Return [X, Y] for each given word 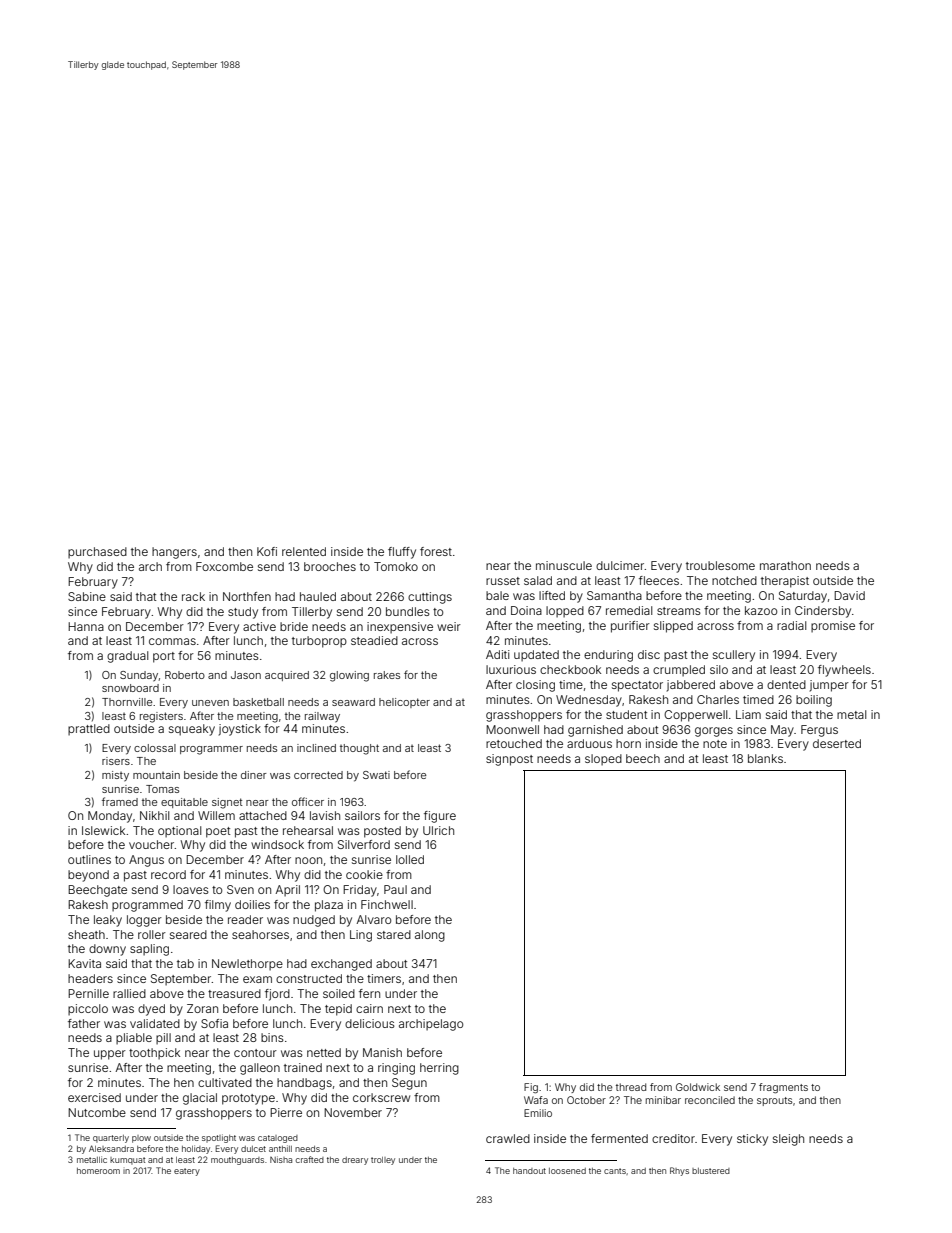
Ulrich [438, 830]
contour [255, 1053]
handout [529, 1171]
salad [538, 580]
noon [308, 860]
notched [734, 580]
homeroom [98, 1171]
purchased [97, 553]
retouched [514, 743]
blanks [765, 758]
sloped [603, 760]
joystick [240, 730]
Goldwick [698, 1087]
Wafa [536, 1100]
